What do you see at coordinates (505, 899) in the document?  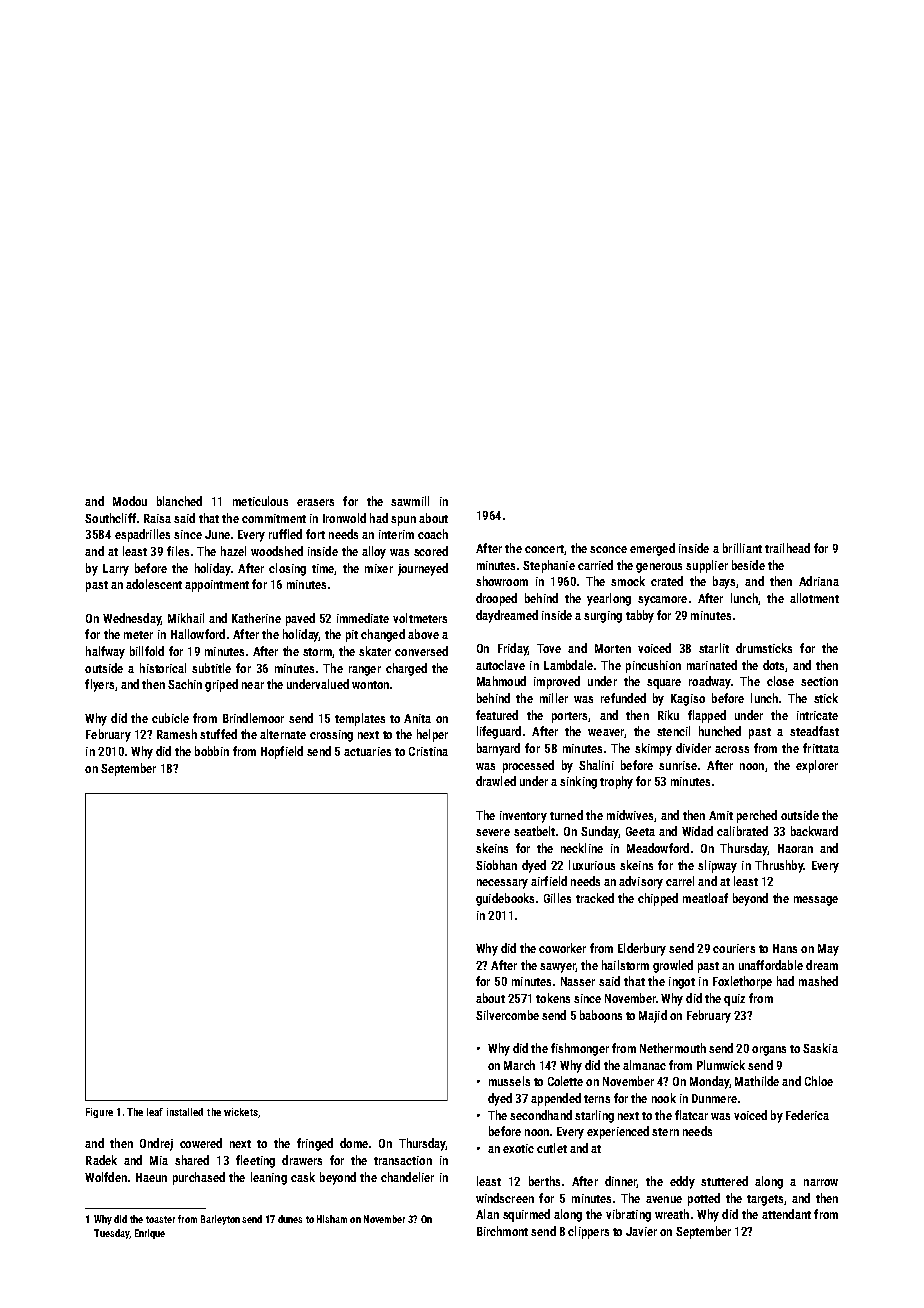 I see `guidebooks` at bounding box center [505, 899].
